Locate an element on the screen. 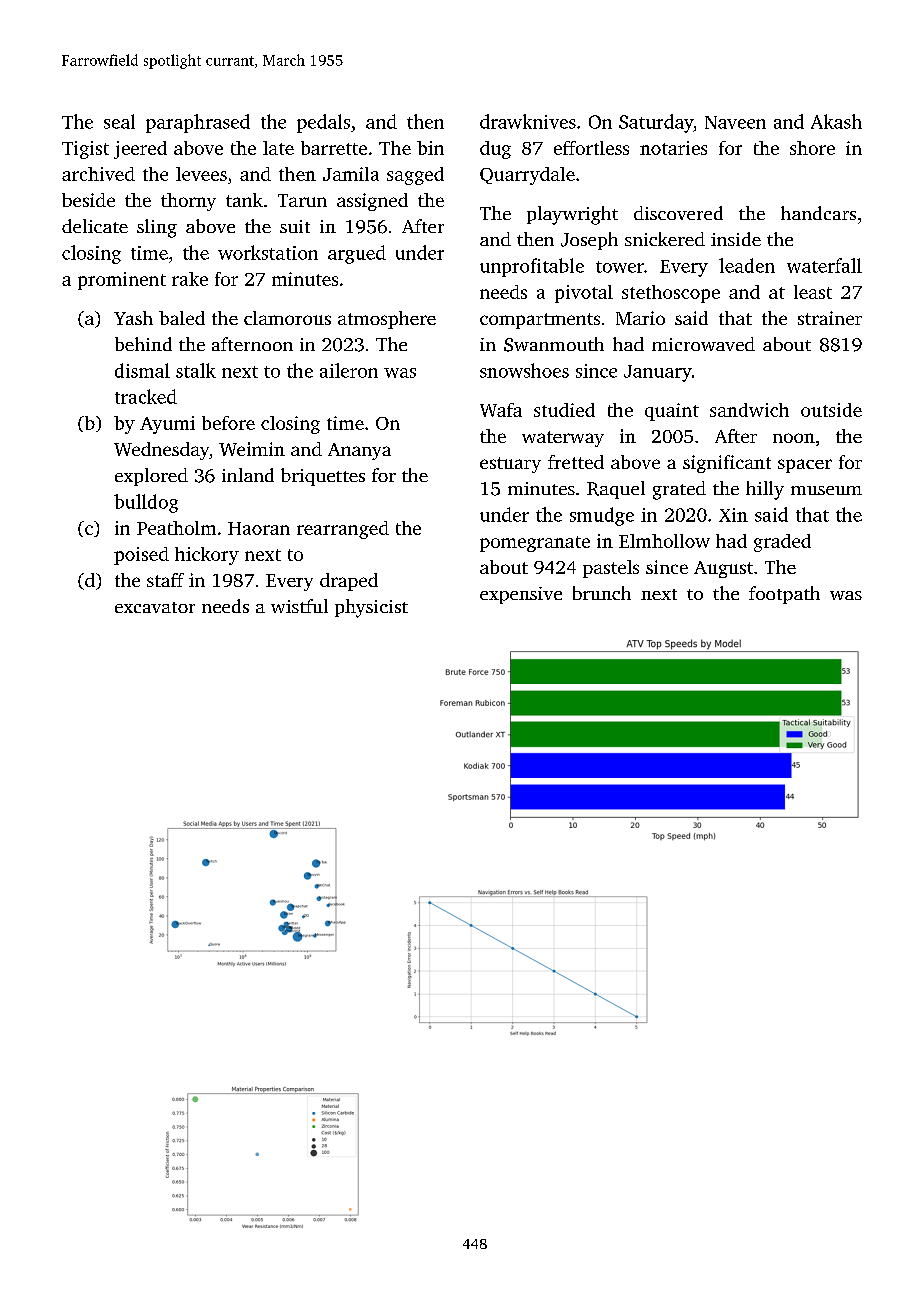  seal is located at coordinates (119, 121).
